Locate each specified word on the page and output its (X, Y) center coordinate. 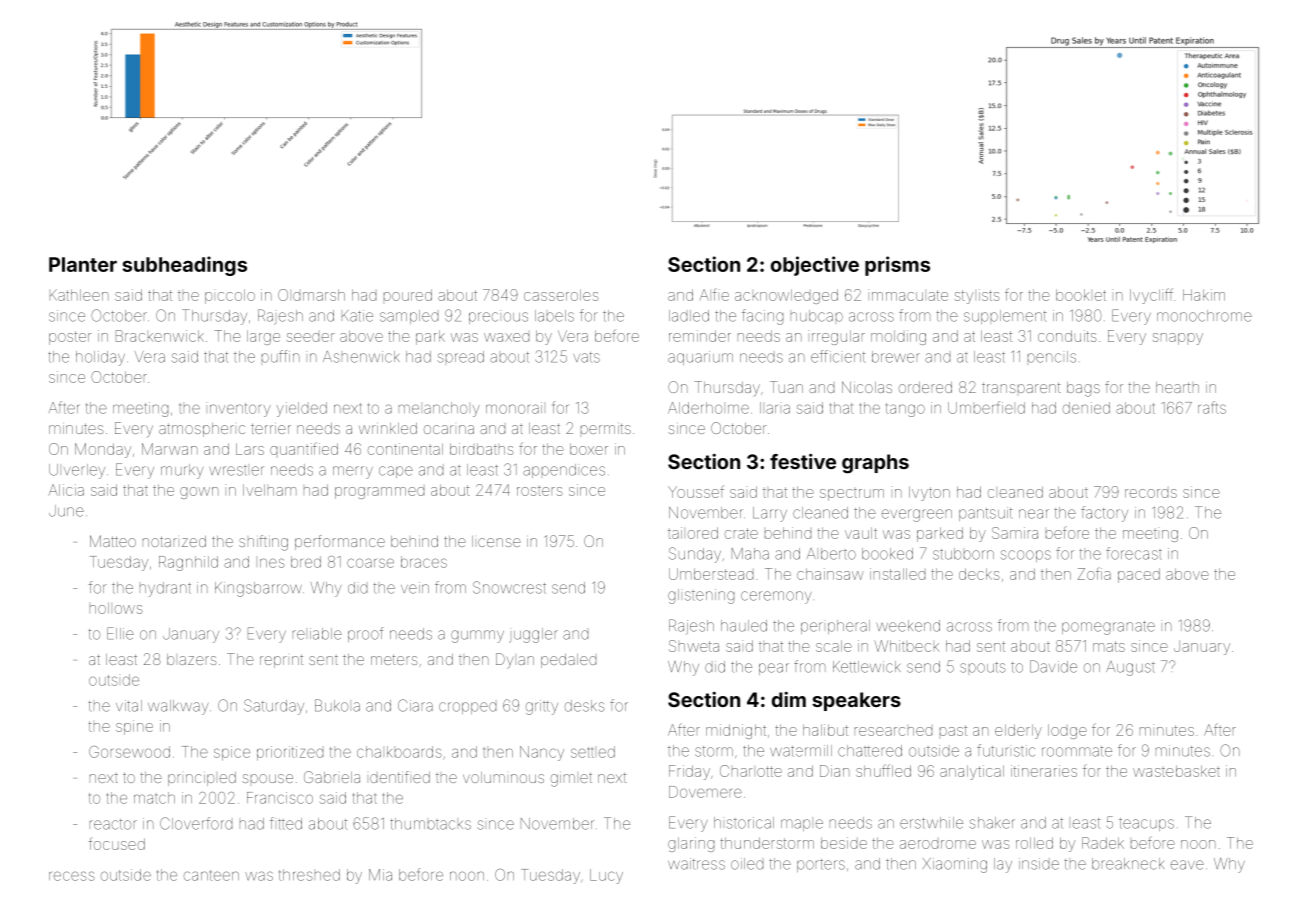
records (1151, 493)
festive (803, 461)
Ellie (120, 633)
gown (199, 493)
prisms (897, 266)
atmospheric (202, 430)
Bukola (337, 705)
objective (815, 266)
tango (905, 410)
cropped (467, 708)
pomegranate (1108, 628)
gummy (477, 636)
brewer (896, 357)
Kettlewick (867, 667)
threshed (309, 875)
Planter (83, 264)
